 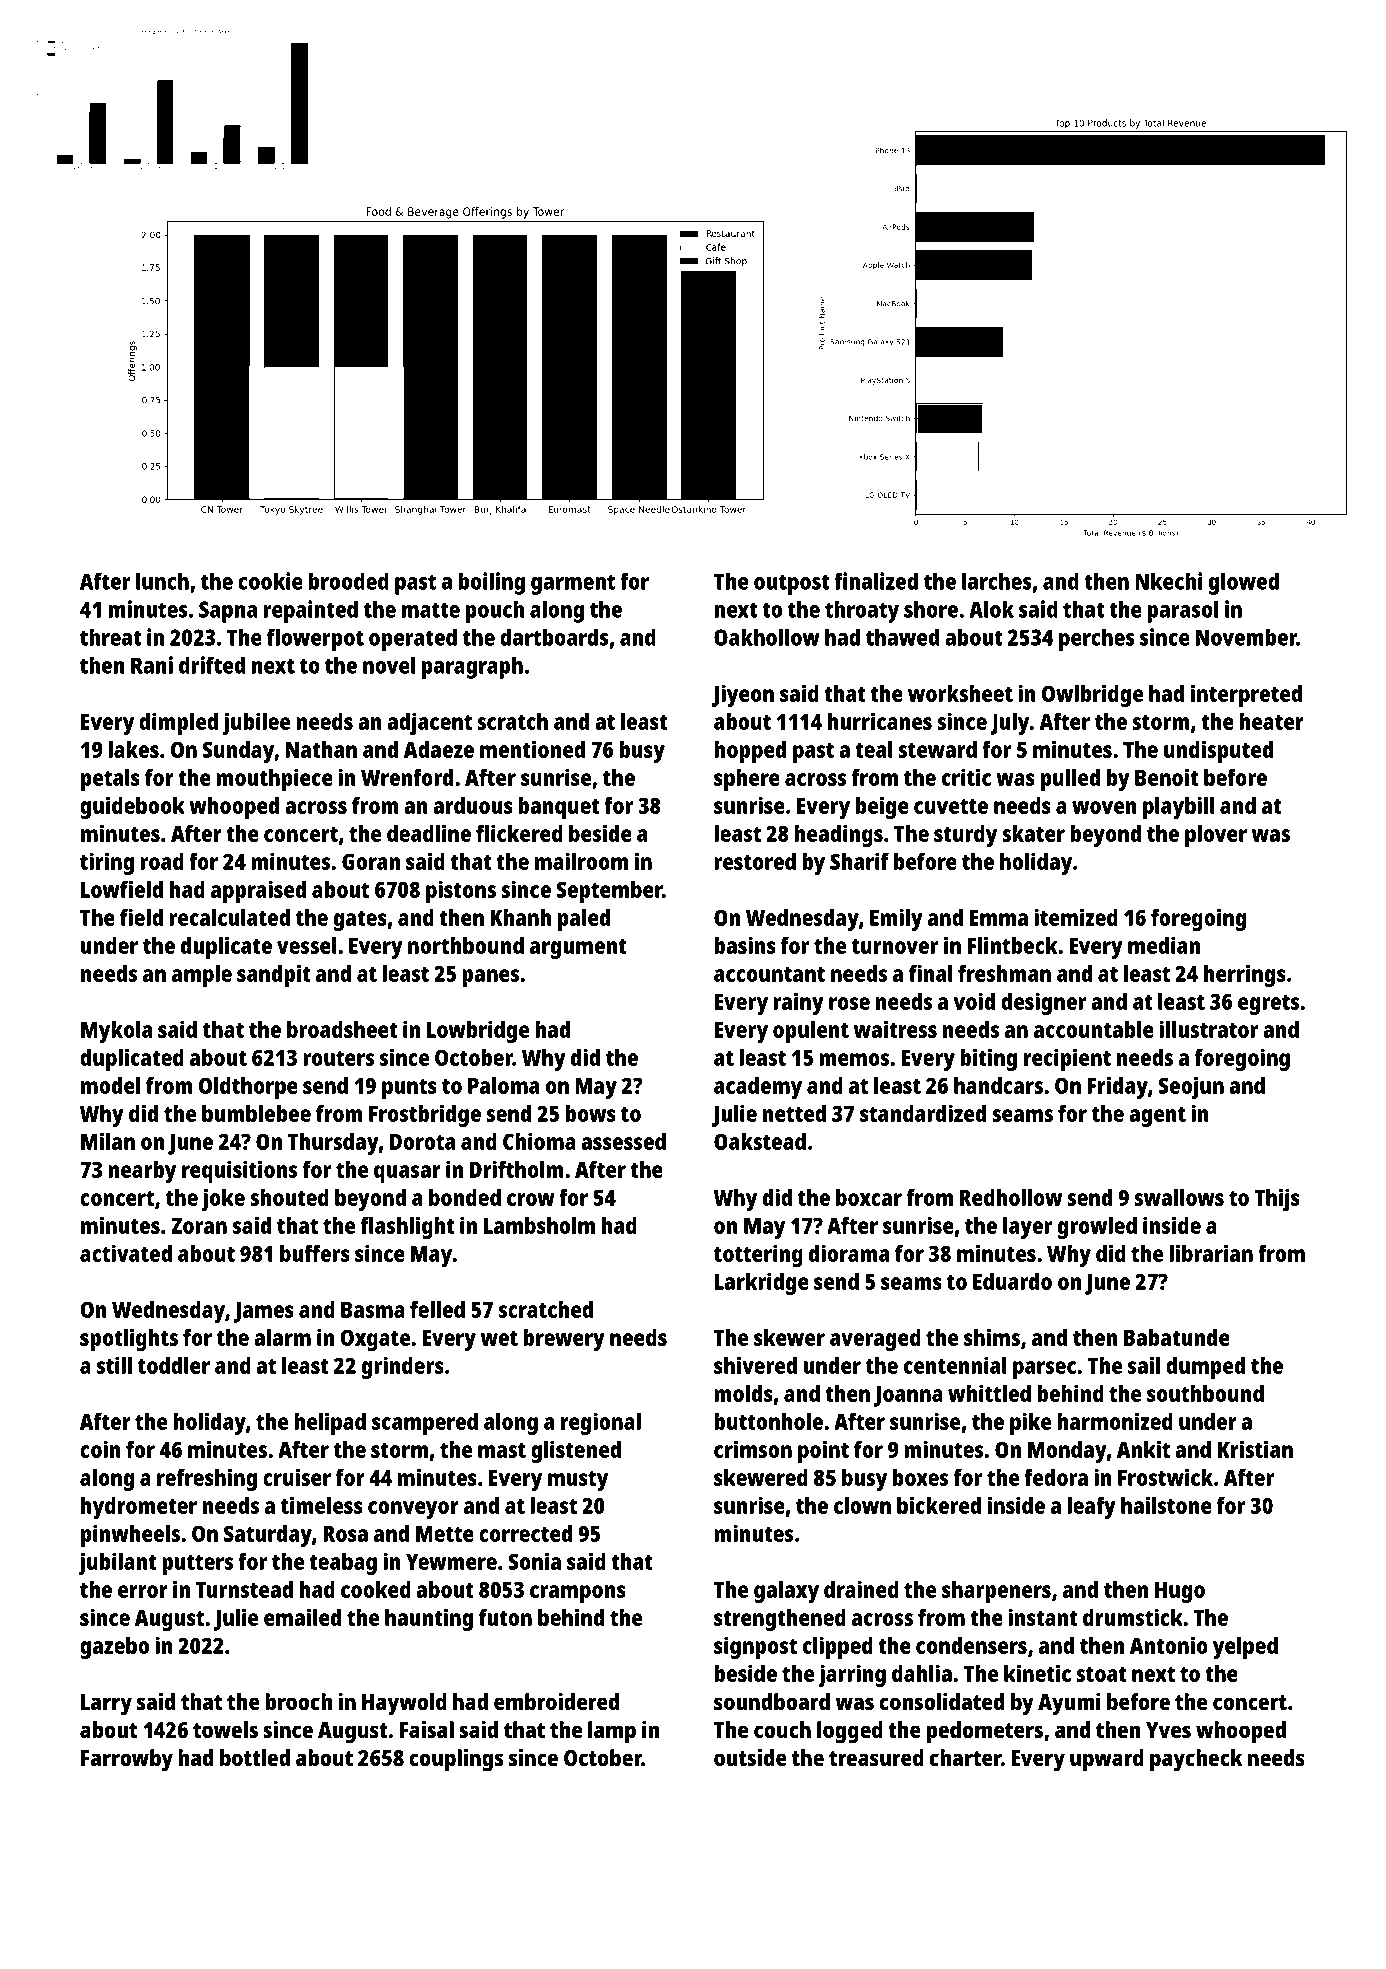 What do you see at coordinates (792, 584) in the screenshot?
I see `outpost` at bounding box center [792, 584].
